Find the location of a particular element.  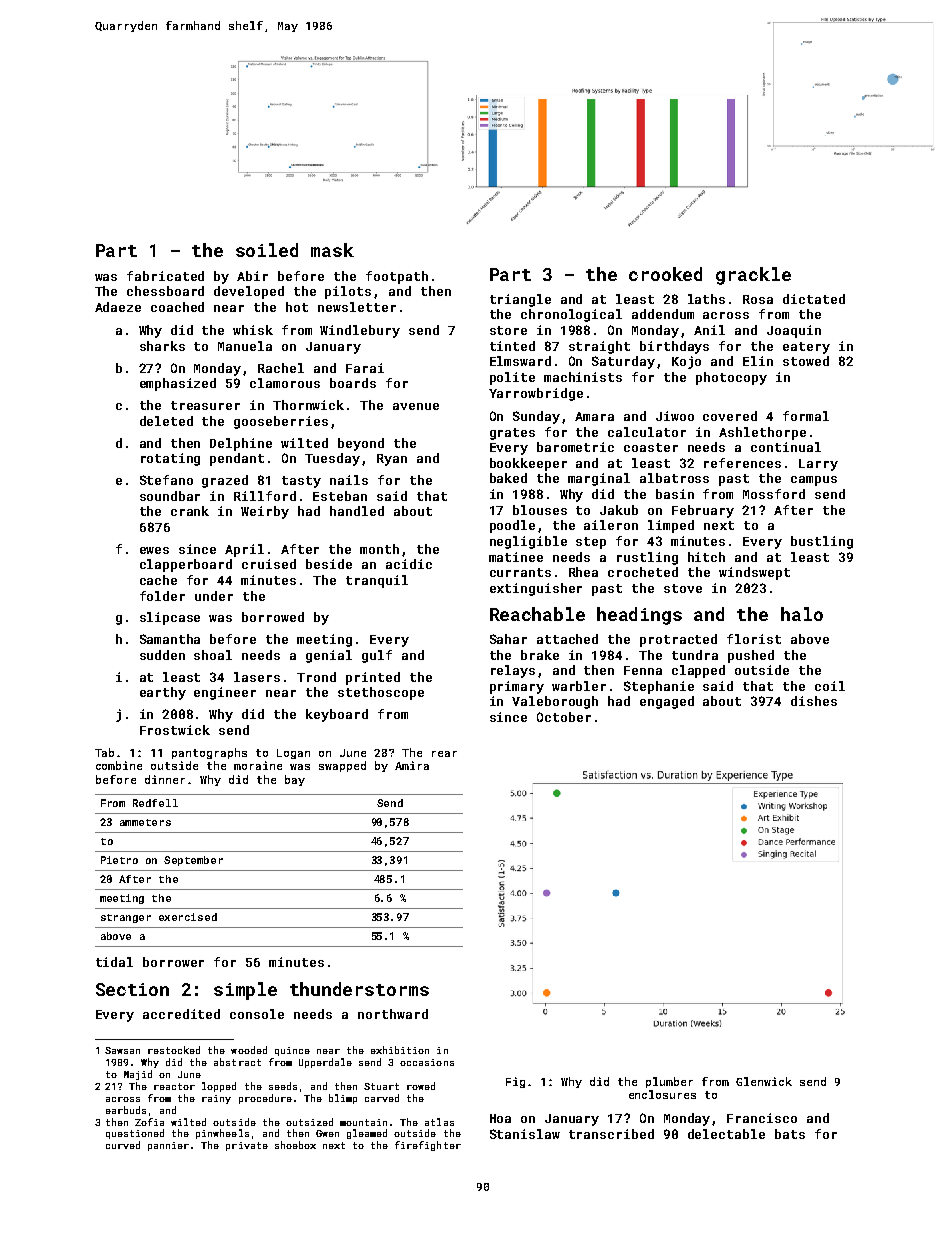

Pietro is located at coordinates (119, 860).
